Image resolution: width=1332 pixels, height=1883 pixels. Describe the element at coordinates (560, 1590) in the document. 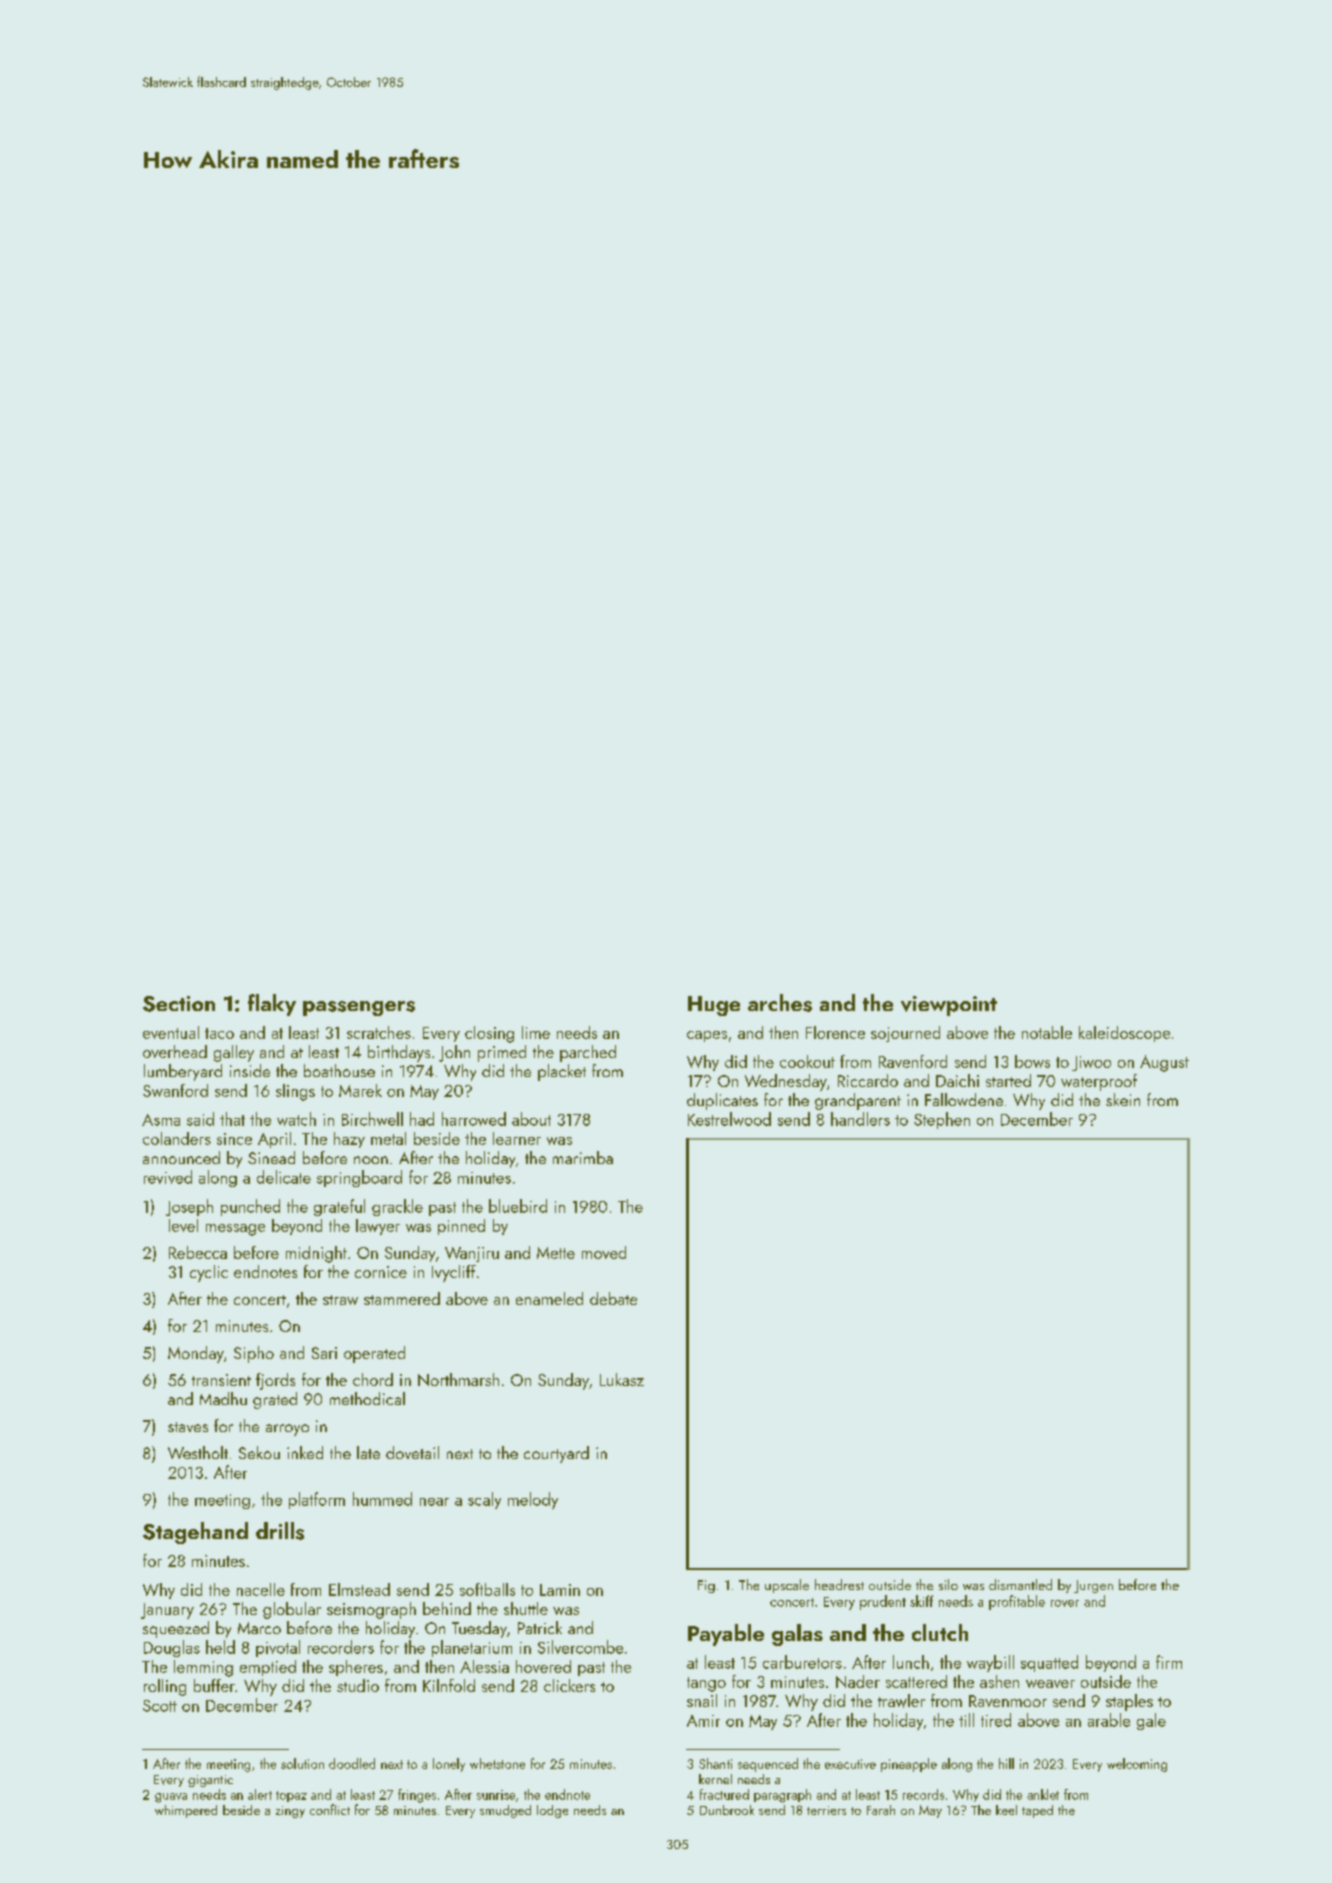

I see `Lamin` at that location.
